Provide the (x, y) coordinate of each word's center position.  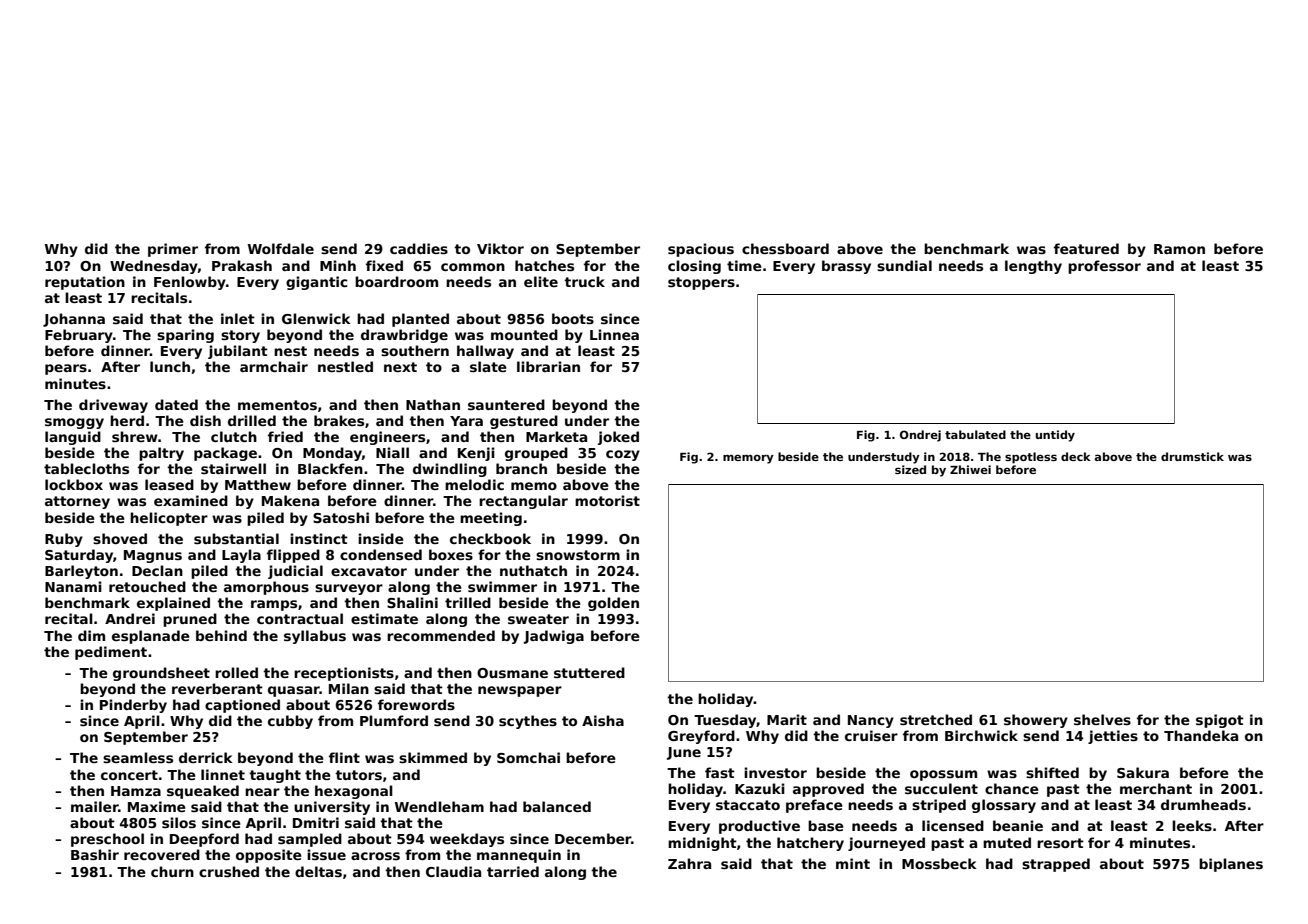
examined (191, 500)
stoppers (701, 283)
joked (618, 438)
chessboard (785, 248)
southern (415, 350)
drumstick (1192, 456)
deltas (318, 871)
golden (613, 604)
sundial (904, 265)
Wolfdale (281, 248)
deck (1076, 456)
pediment (111, 653)
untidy (1055, 436)
